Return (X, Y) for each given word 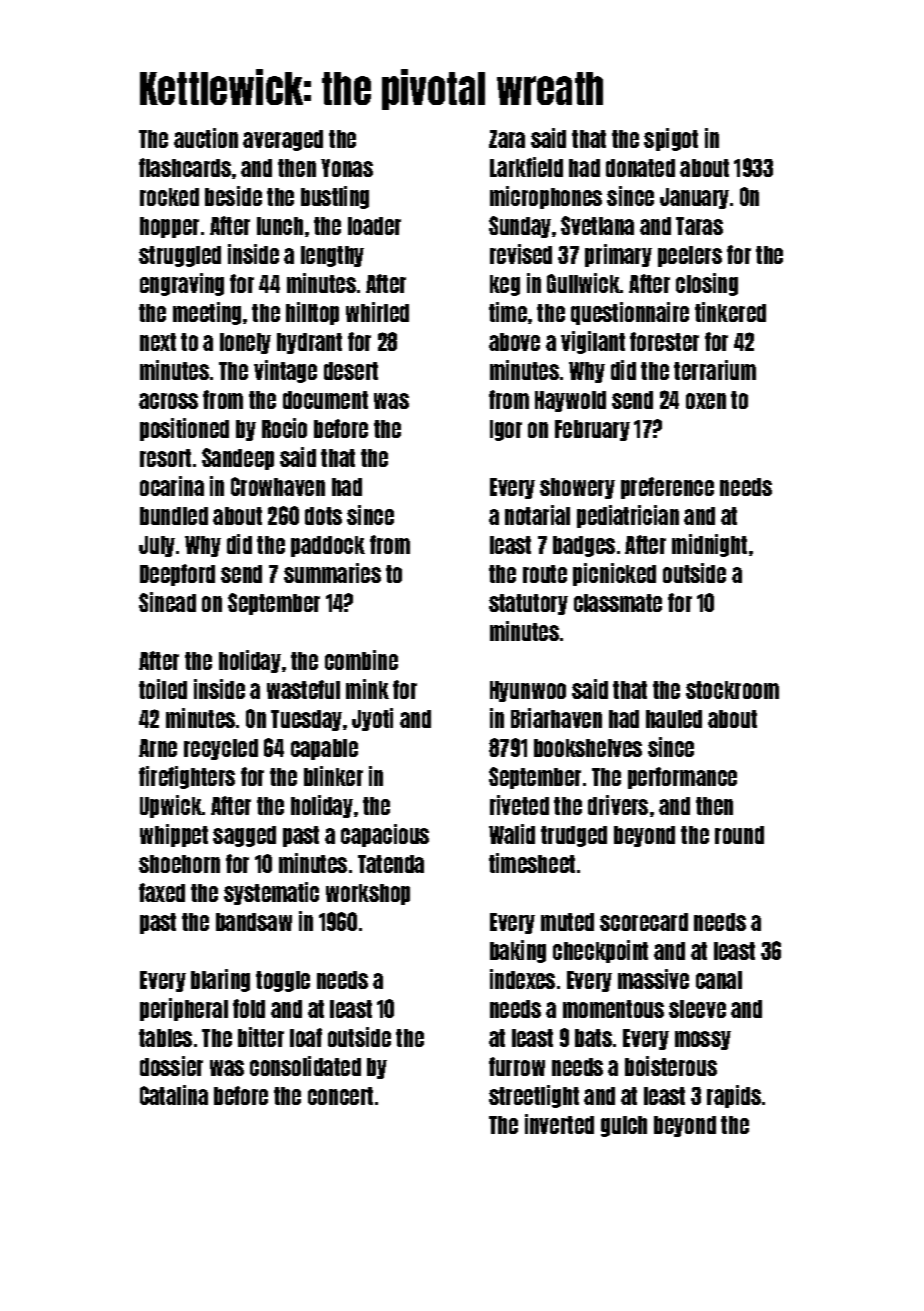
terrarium (715, 370)
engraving (182, 284)
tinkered (730, 312)
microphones (546, 197)
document (325, 400)
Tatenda (391, 864)
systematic (271, 893)
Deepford (177, 575)
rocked (169, 197)
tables (165, 1038)
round (739, 835)
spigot (671, 139)
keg (505, 285)
